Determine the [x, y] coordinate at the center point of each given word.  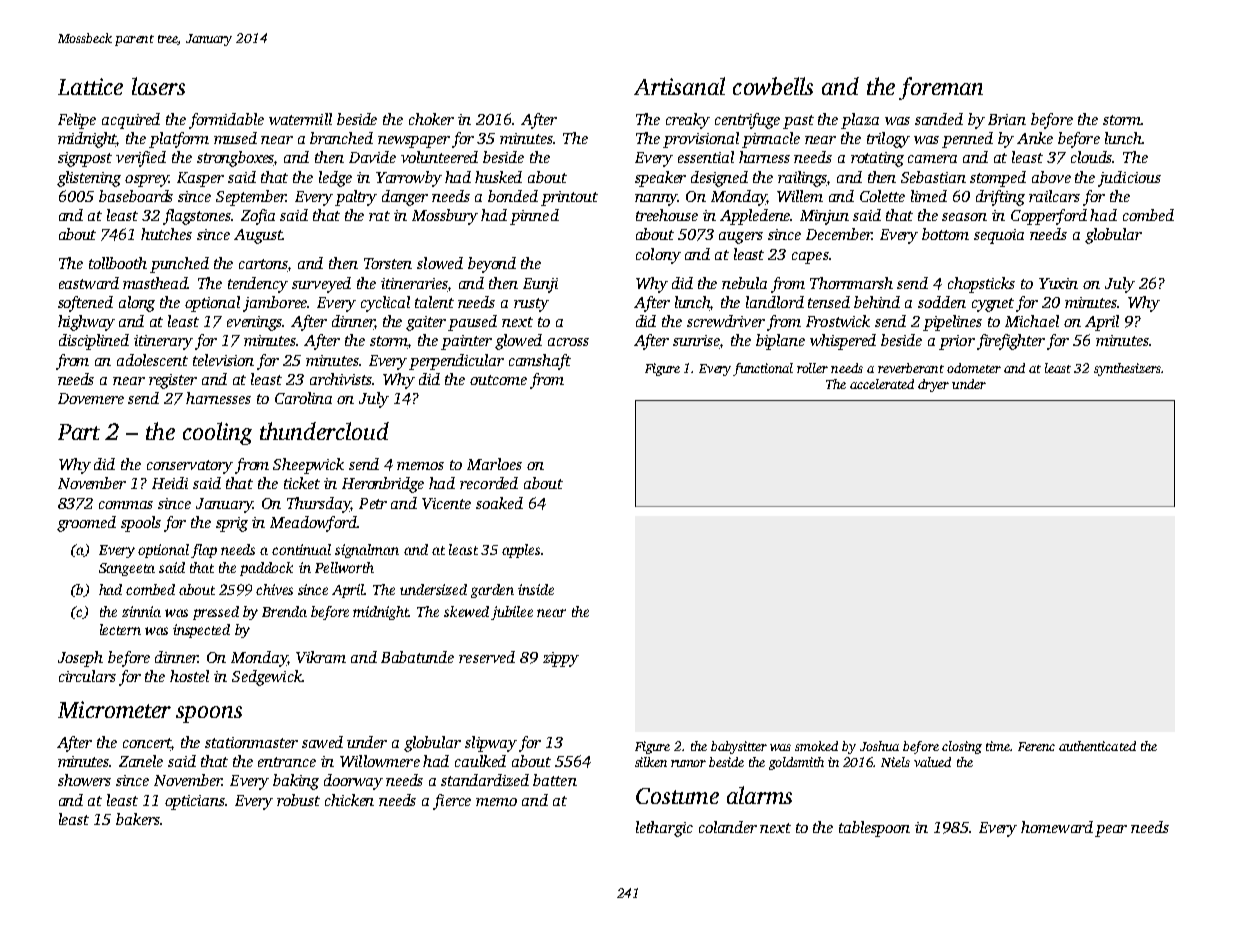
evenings [255, 323]
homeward [1057, 827]
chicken [349, 800]
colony [658, 256]
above [1051, 177]
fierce [452, 802]
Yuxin [1058, 283]
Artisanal [679, 86]
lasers [158, 86]
